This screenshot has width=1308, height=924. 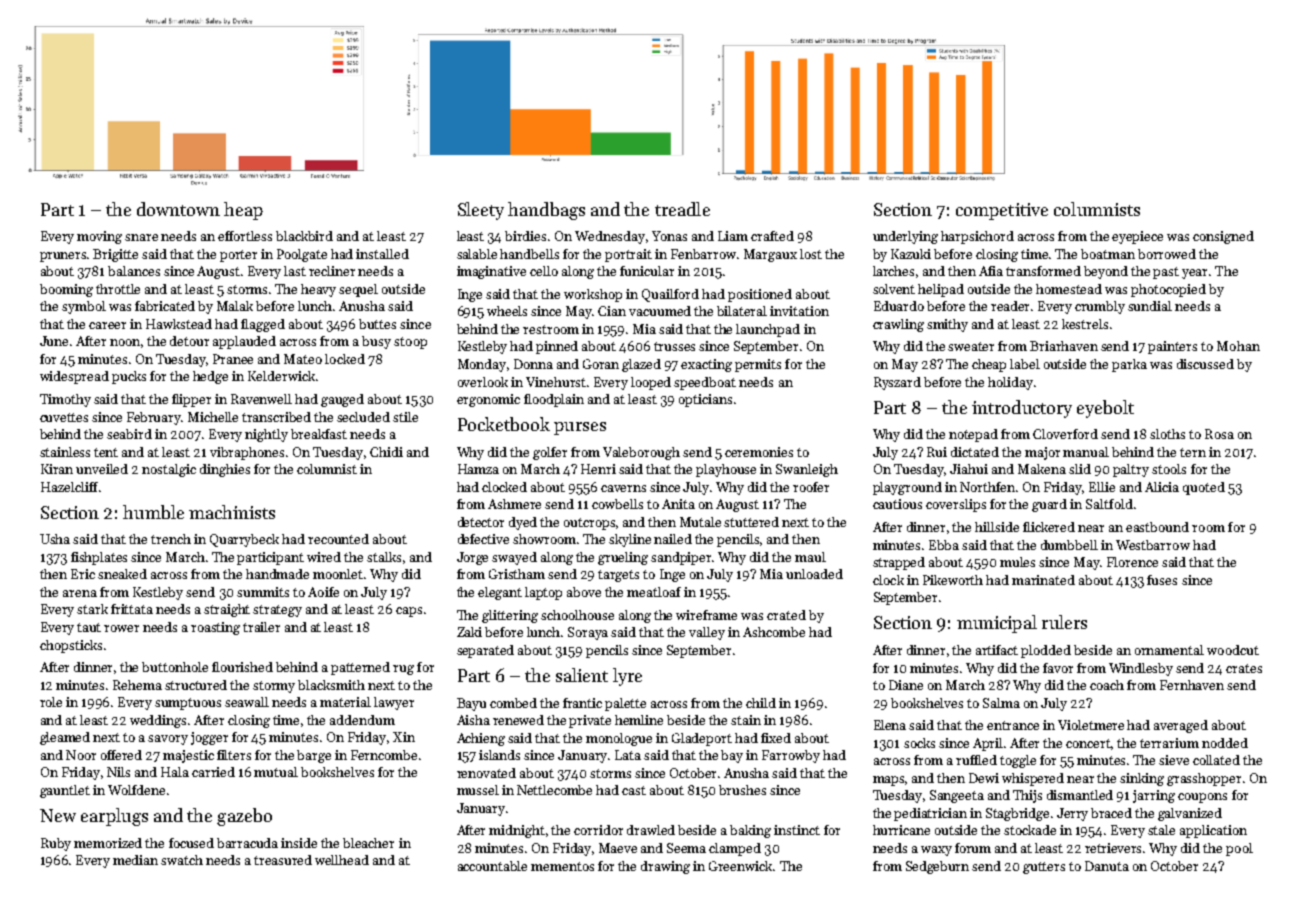 What do you see at coordinates (977, 237) in the screenshot?
I see `harpsichord` at bounding box center [977, 237].
